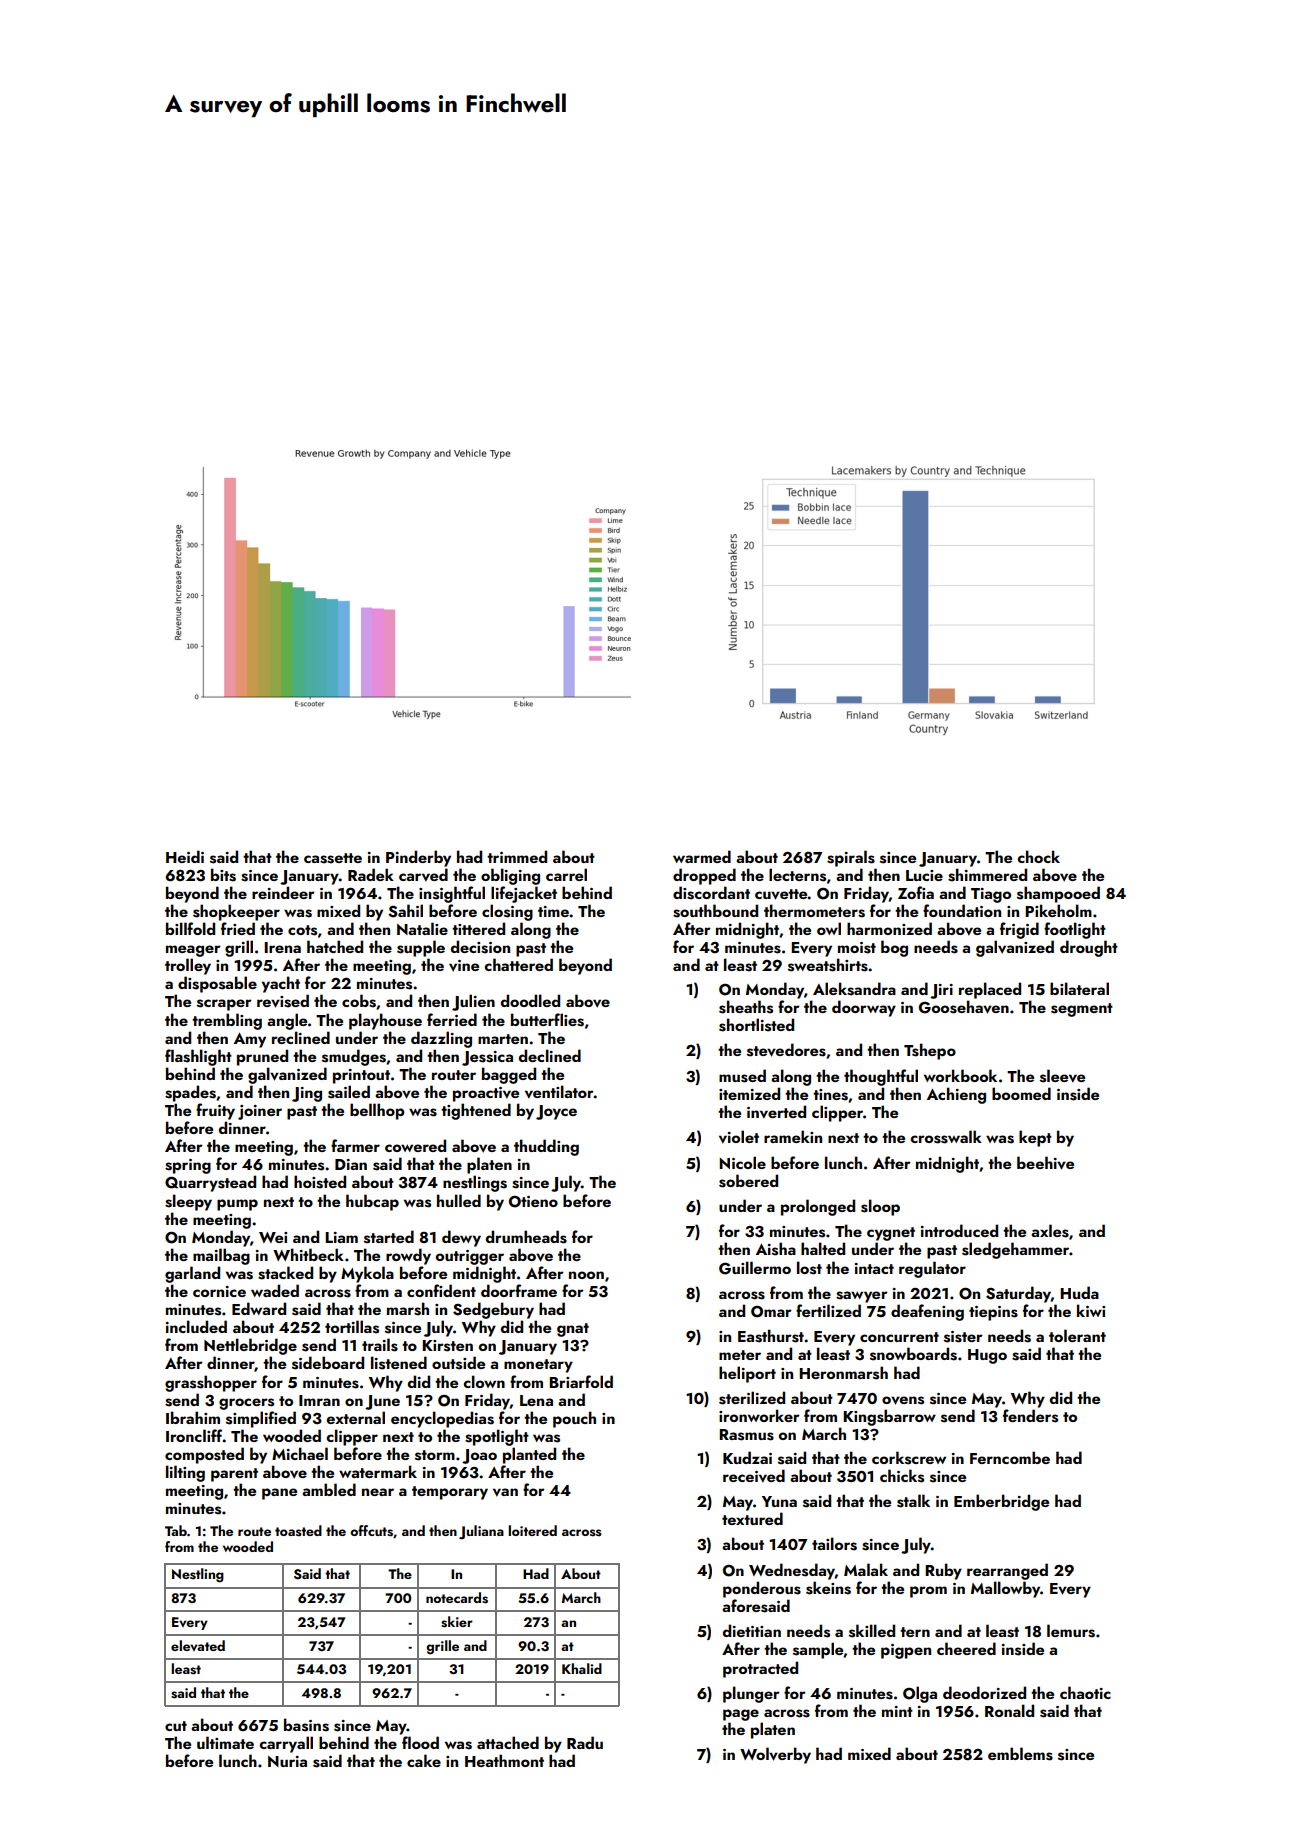 Image resolution: width=1292 pixels, height=1828 pixels. I want to click on rowdy, so click(408, 1256).
